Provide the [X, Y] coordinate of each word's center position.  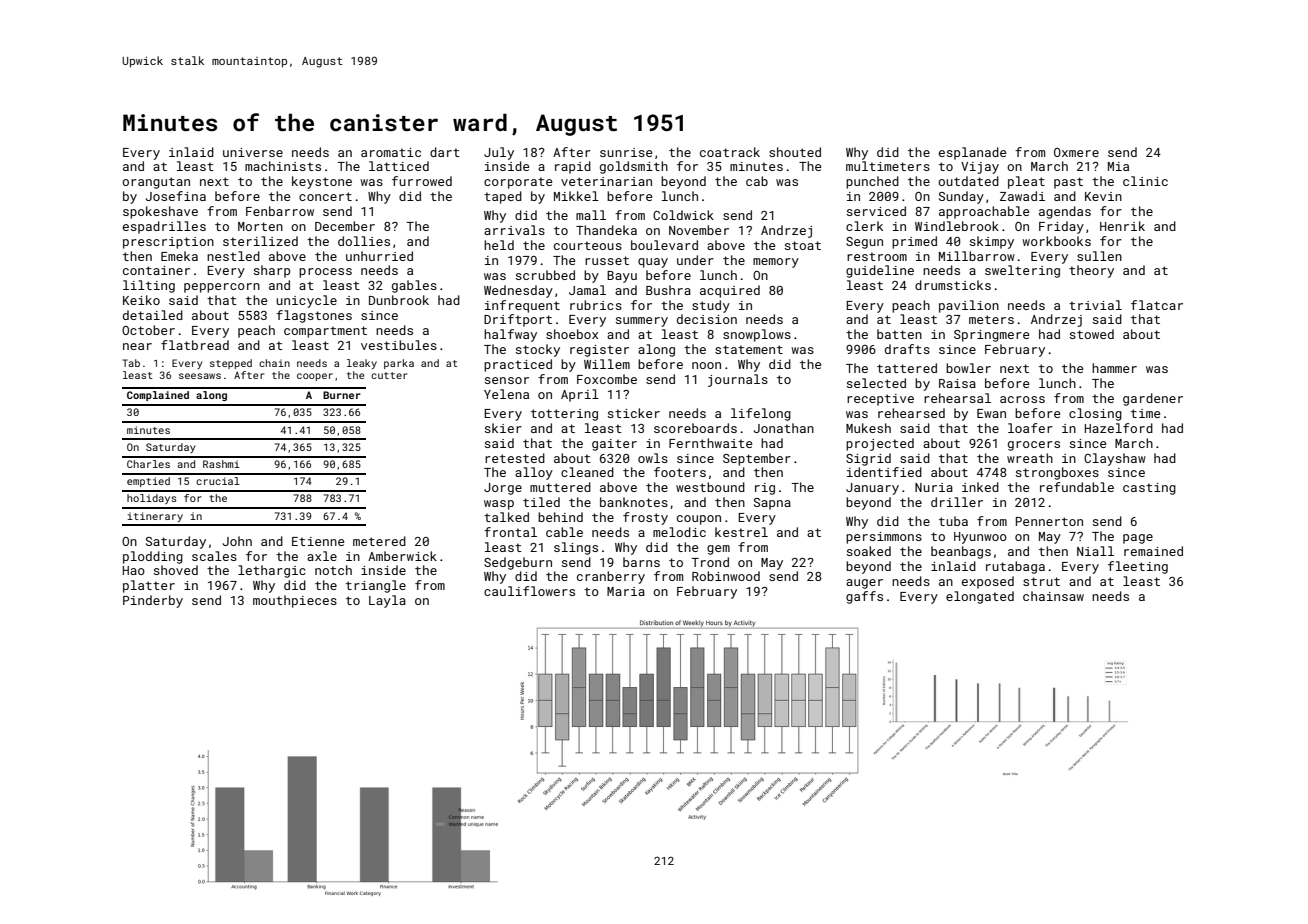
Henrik [1122, 226]
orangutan [156, 183]
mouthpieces [295, 601]
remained [1153, 551]
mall [591, 215]
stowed [1092, 334]
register [599, 351]
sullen [1099, 256]
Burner [342, 395]
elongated [980, 597]
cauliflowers [529, 591]
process [325, 273]
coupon [699, 520]
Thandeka [606, 230]
